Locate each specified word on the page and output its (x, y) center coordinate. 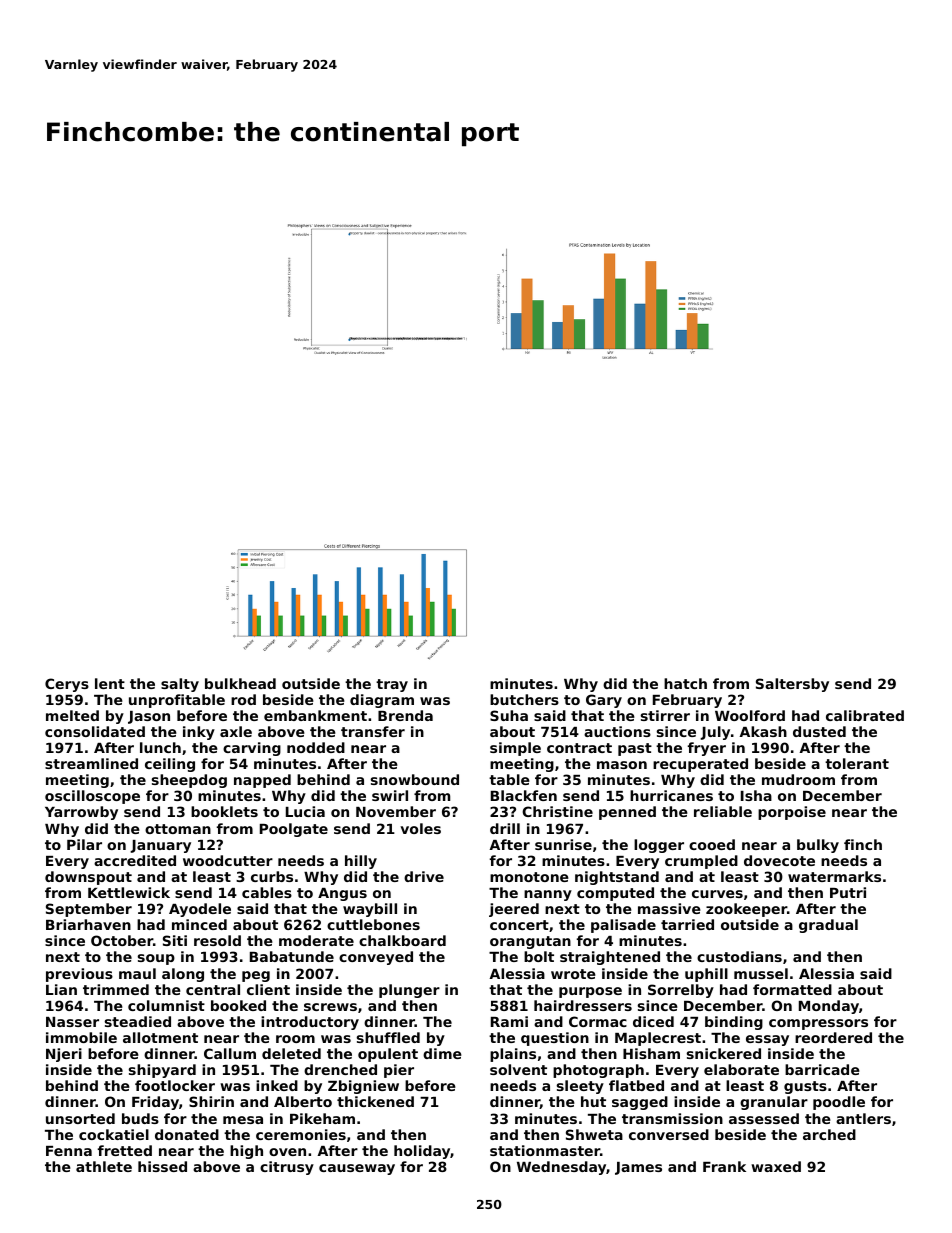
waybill (370, 910)
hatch (685, 683)
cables (267, 892)
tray (392, 685)
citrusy (287, 1168)
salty (180, 685)
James (638, 1168)
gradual (828, 926)
